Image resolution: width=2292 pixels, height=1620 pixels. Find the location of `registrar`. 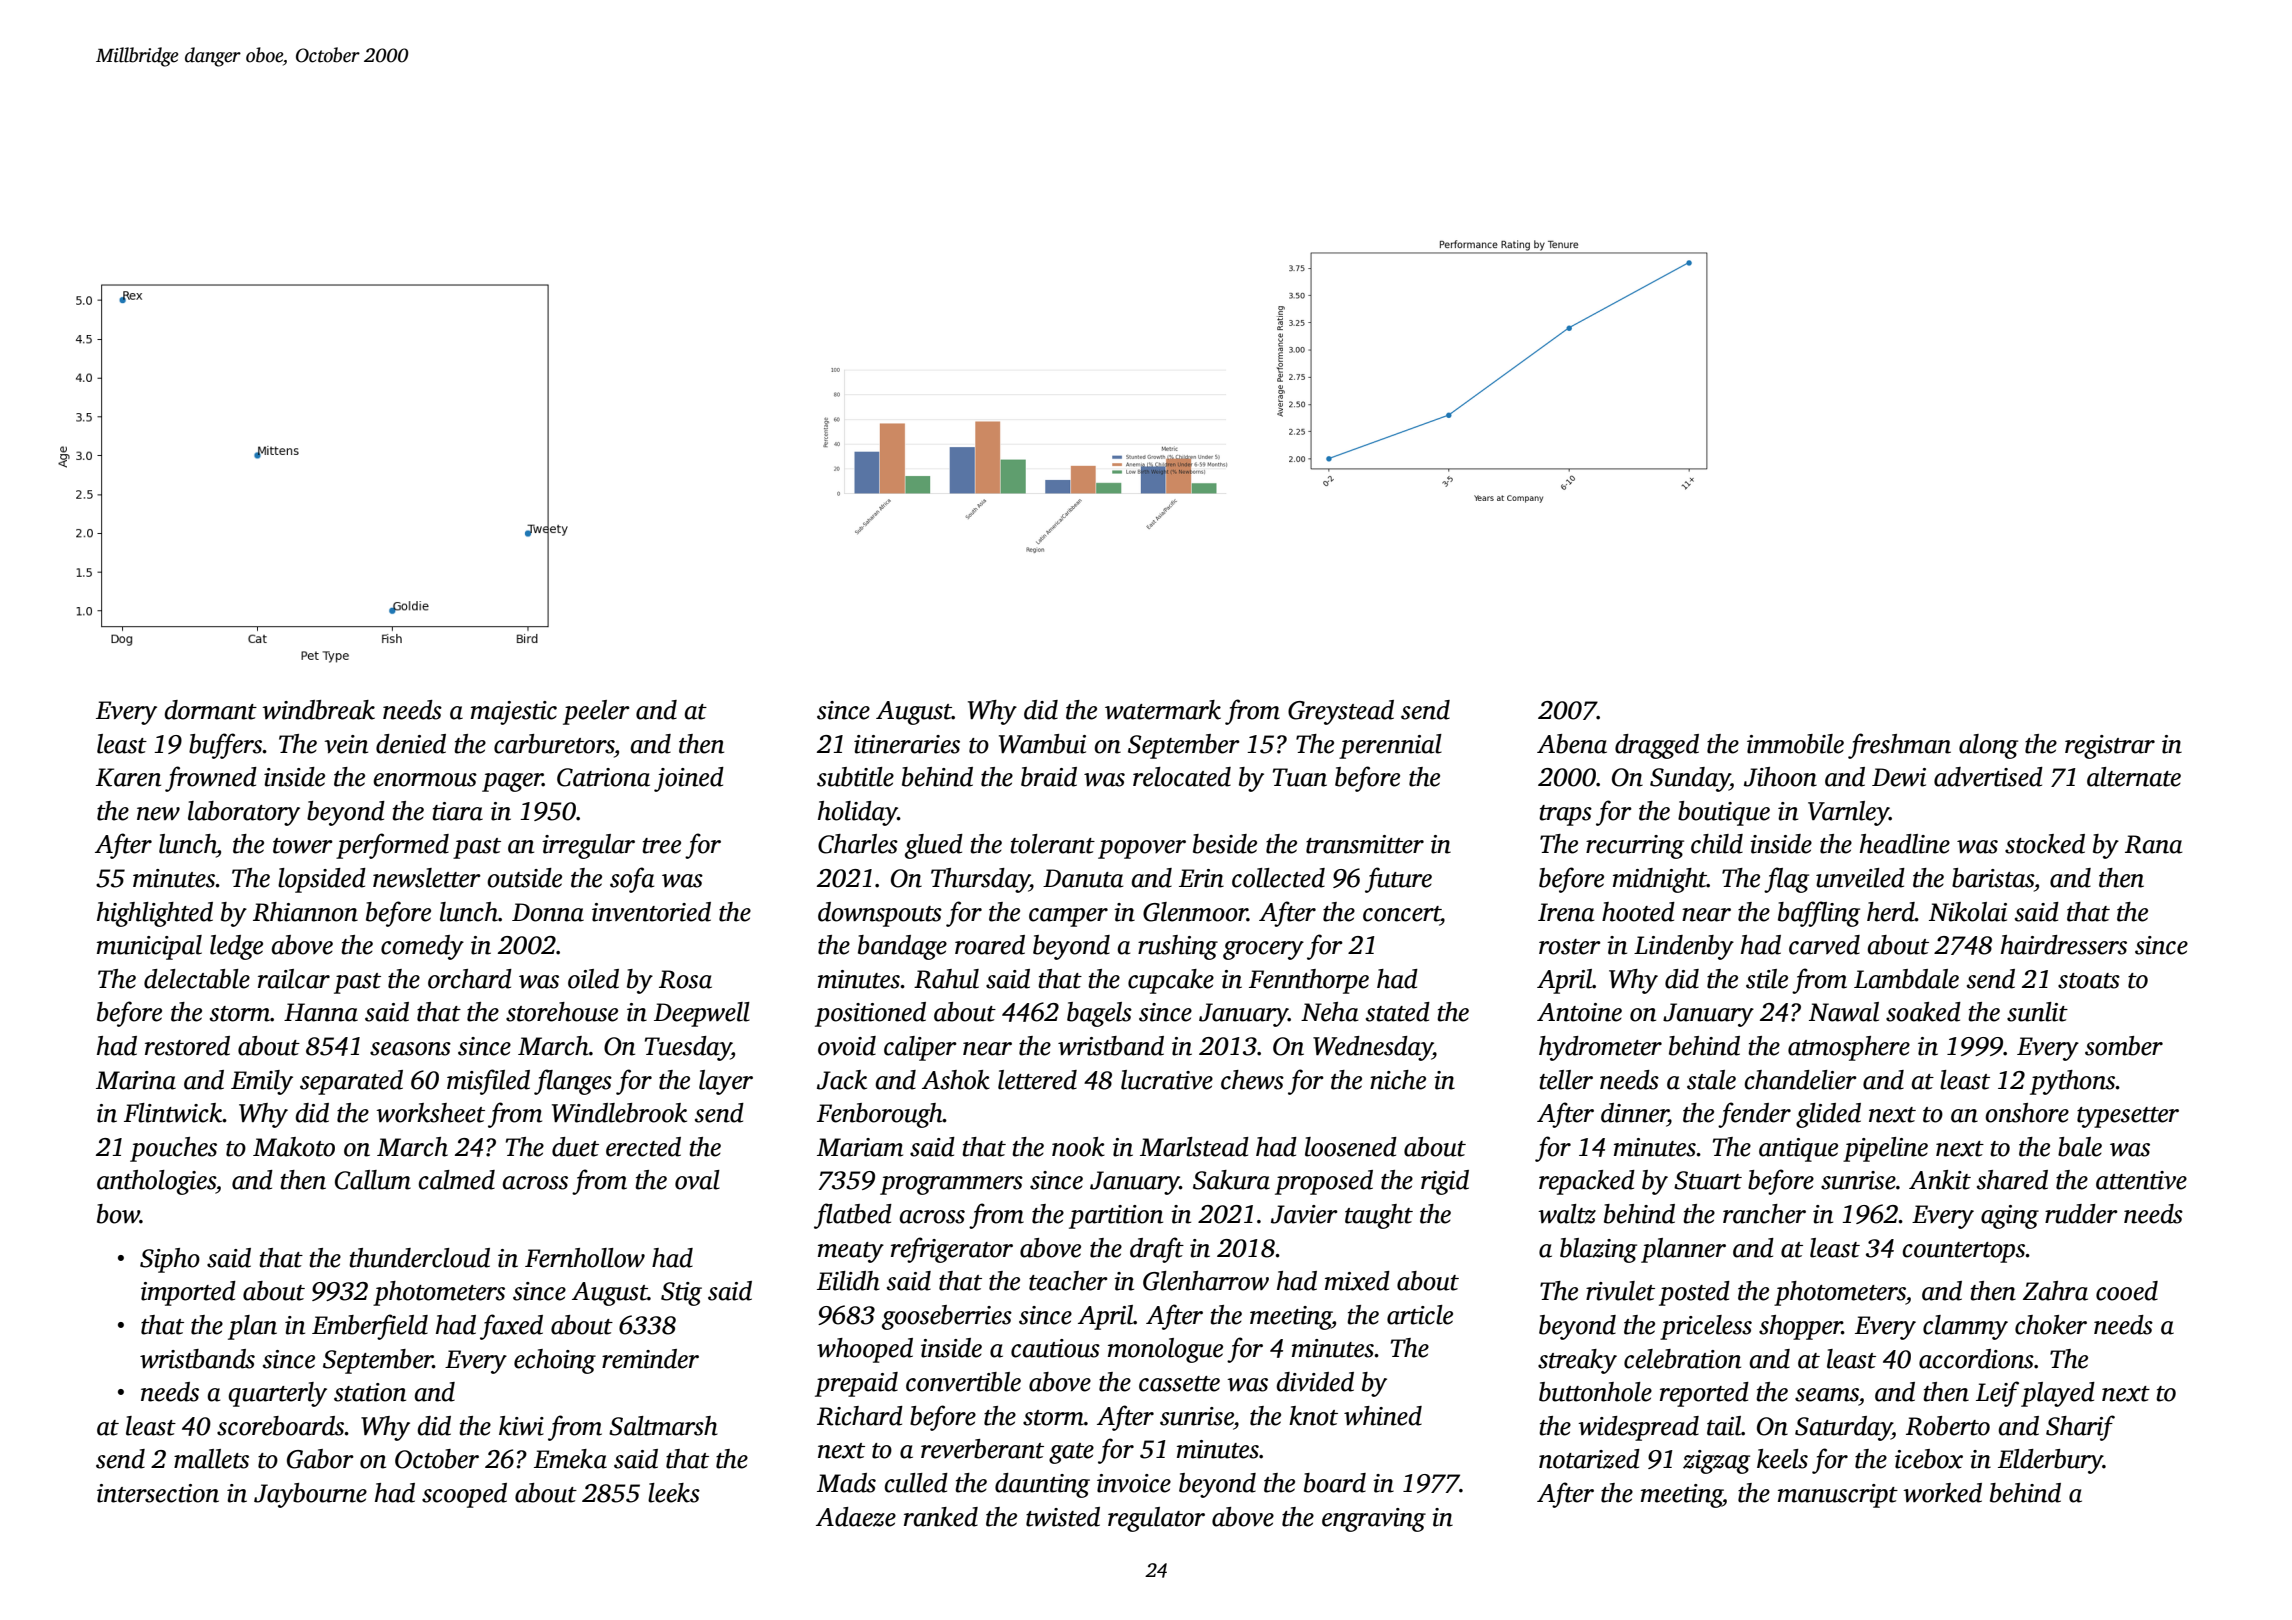

registrar is located at coordinates (2110, 747).
